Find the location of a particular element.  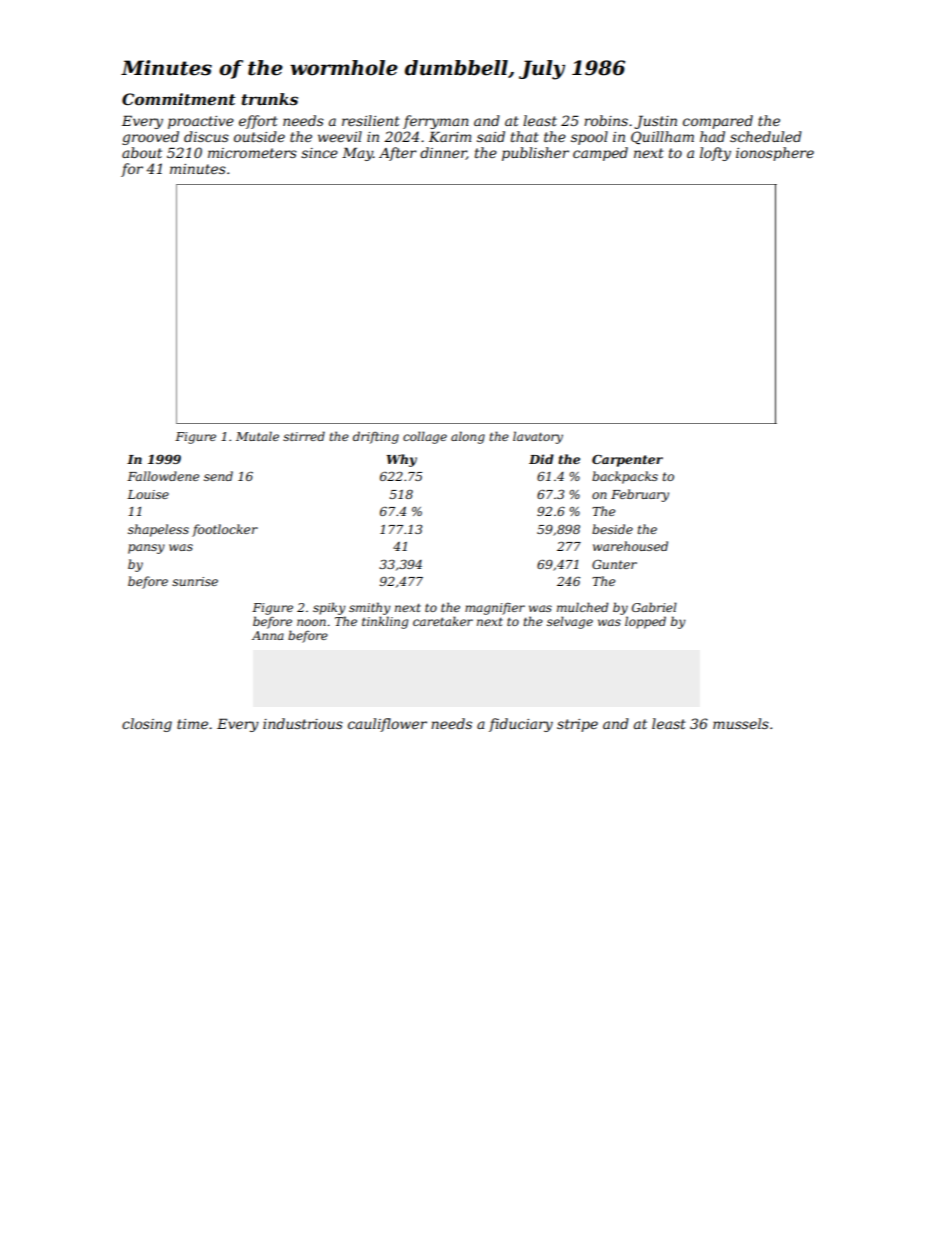

dinner is located at coordinates (443, 153).
